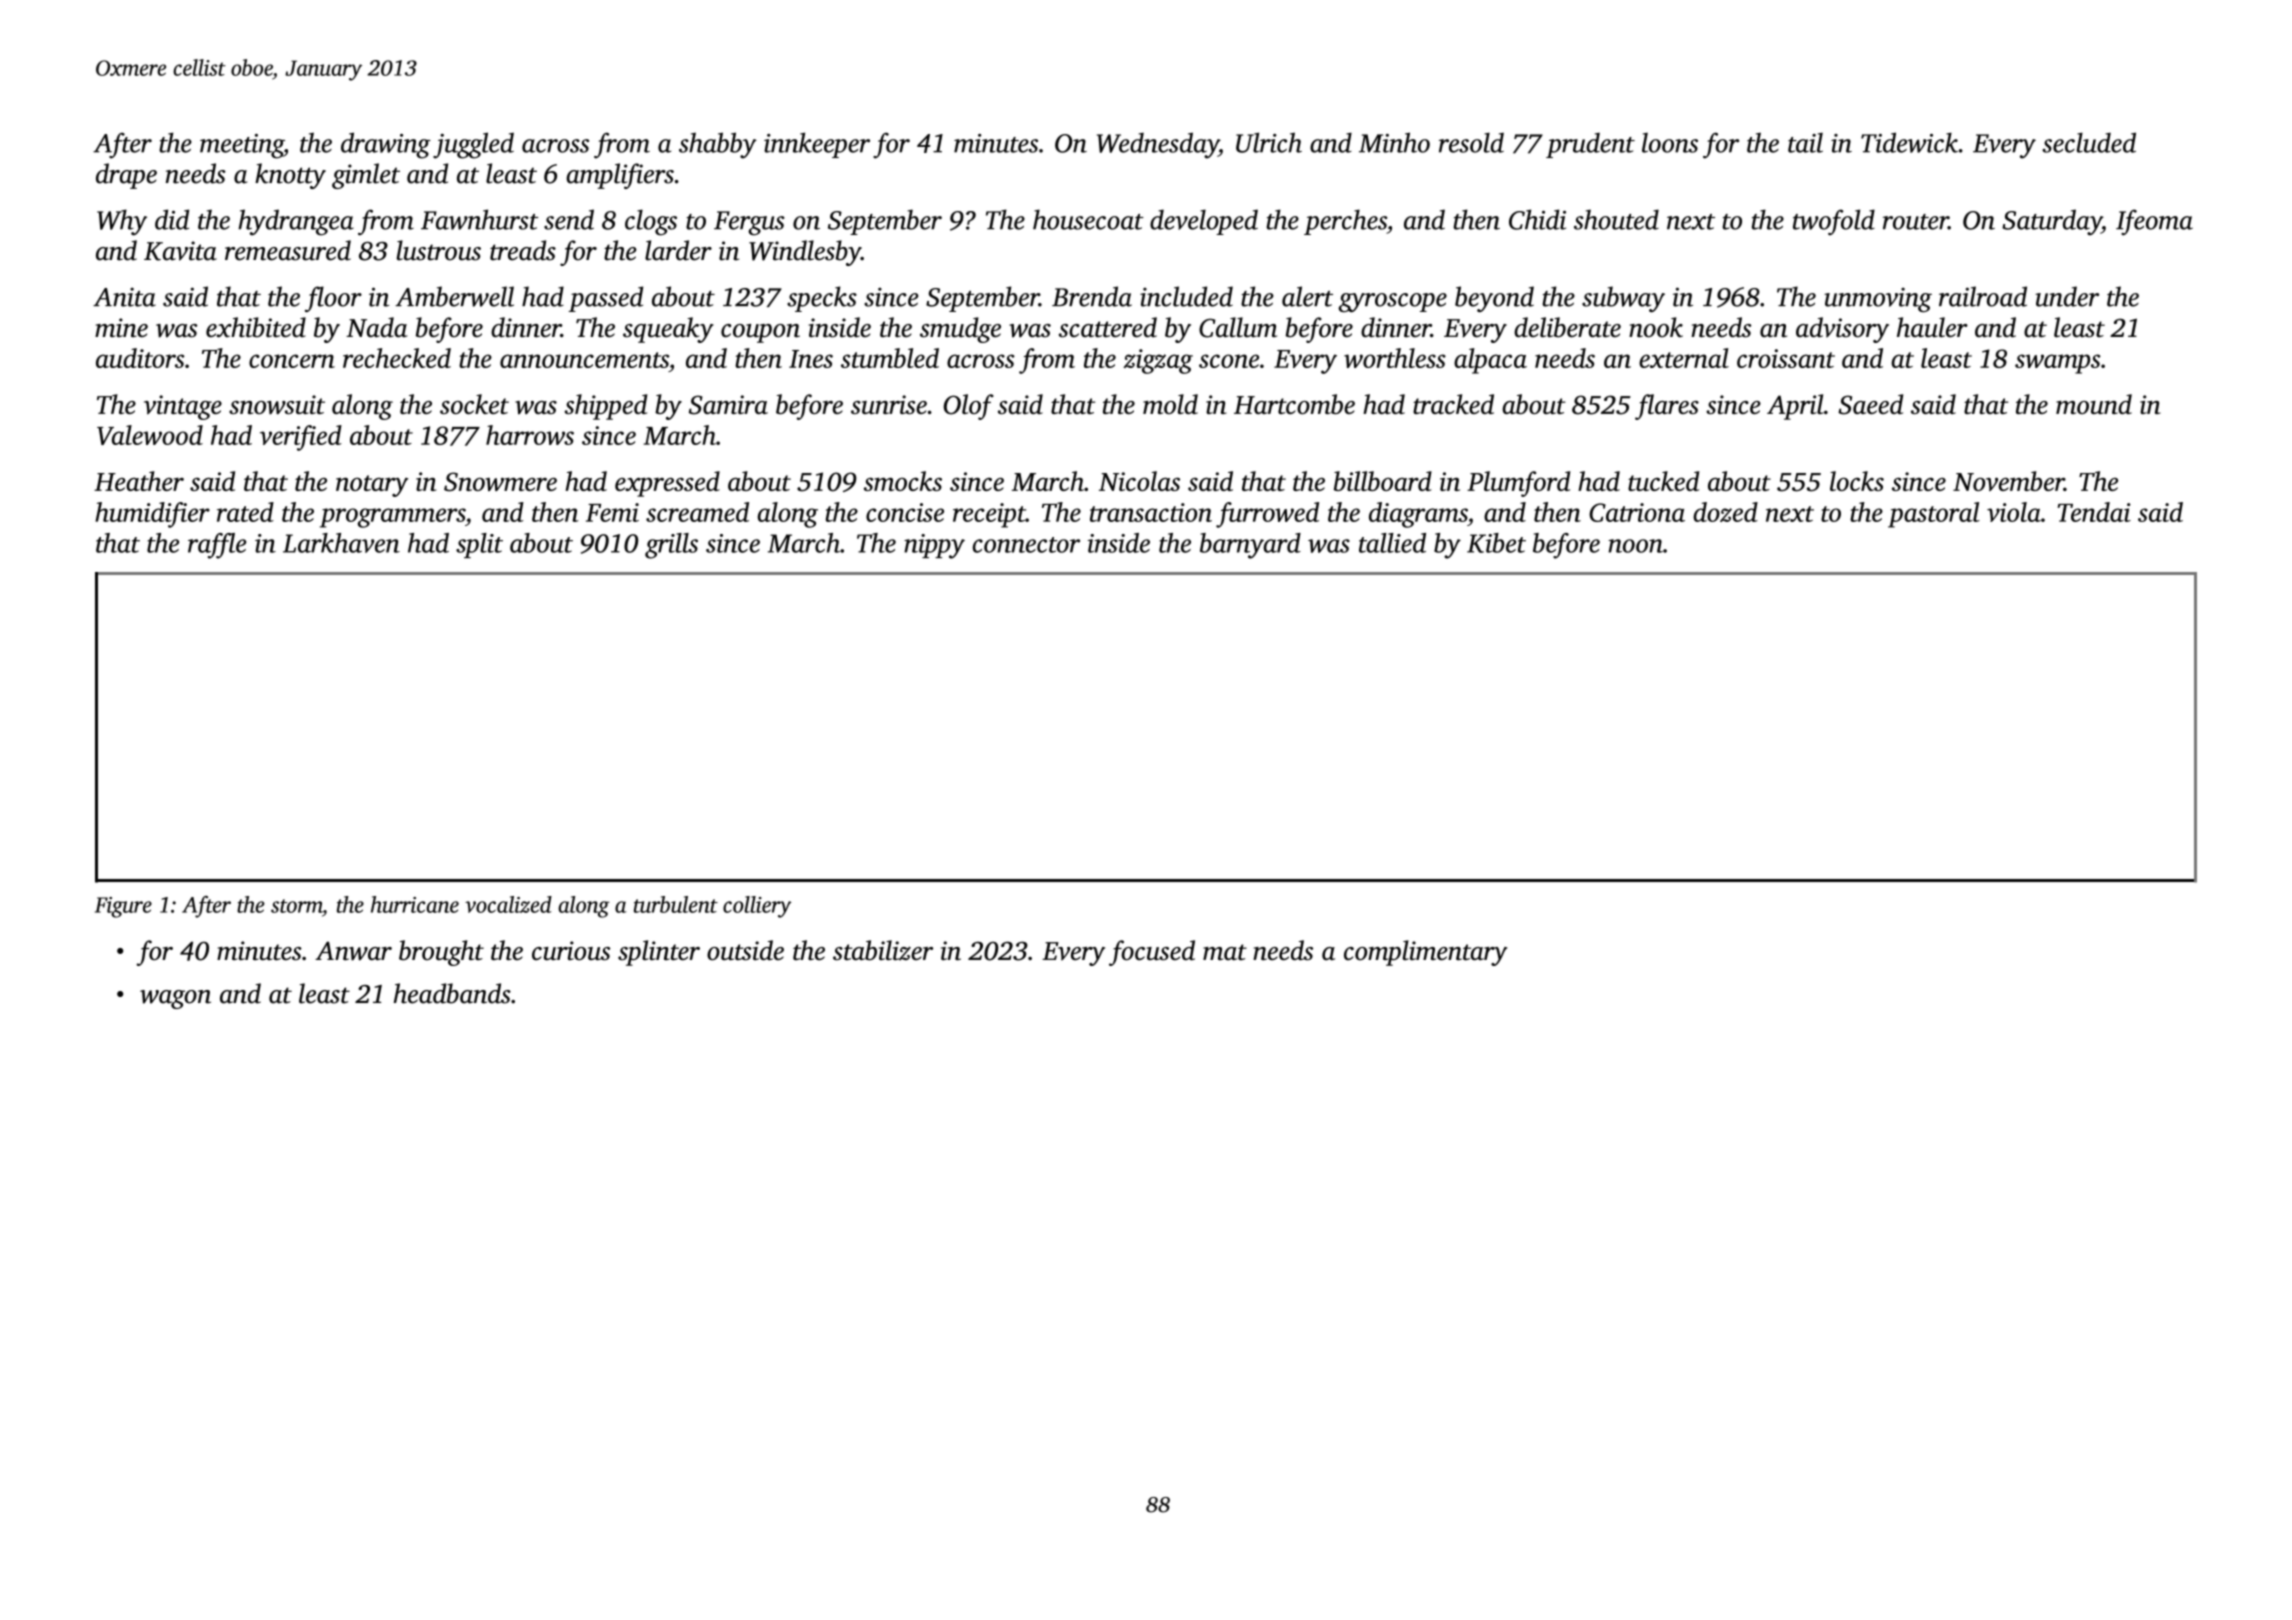 The image size is (2292, 1620). Describe the element at coordinates (817, 145) in the screenshot. I see `innkeeper` at that location.
